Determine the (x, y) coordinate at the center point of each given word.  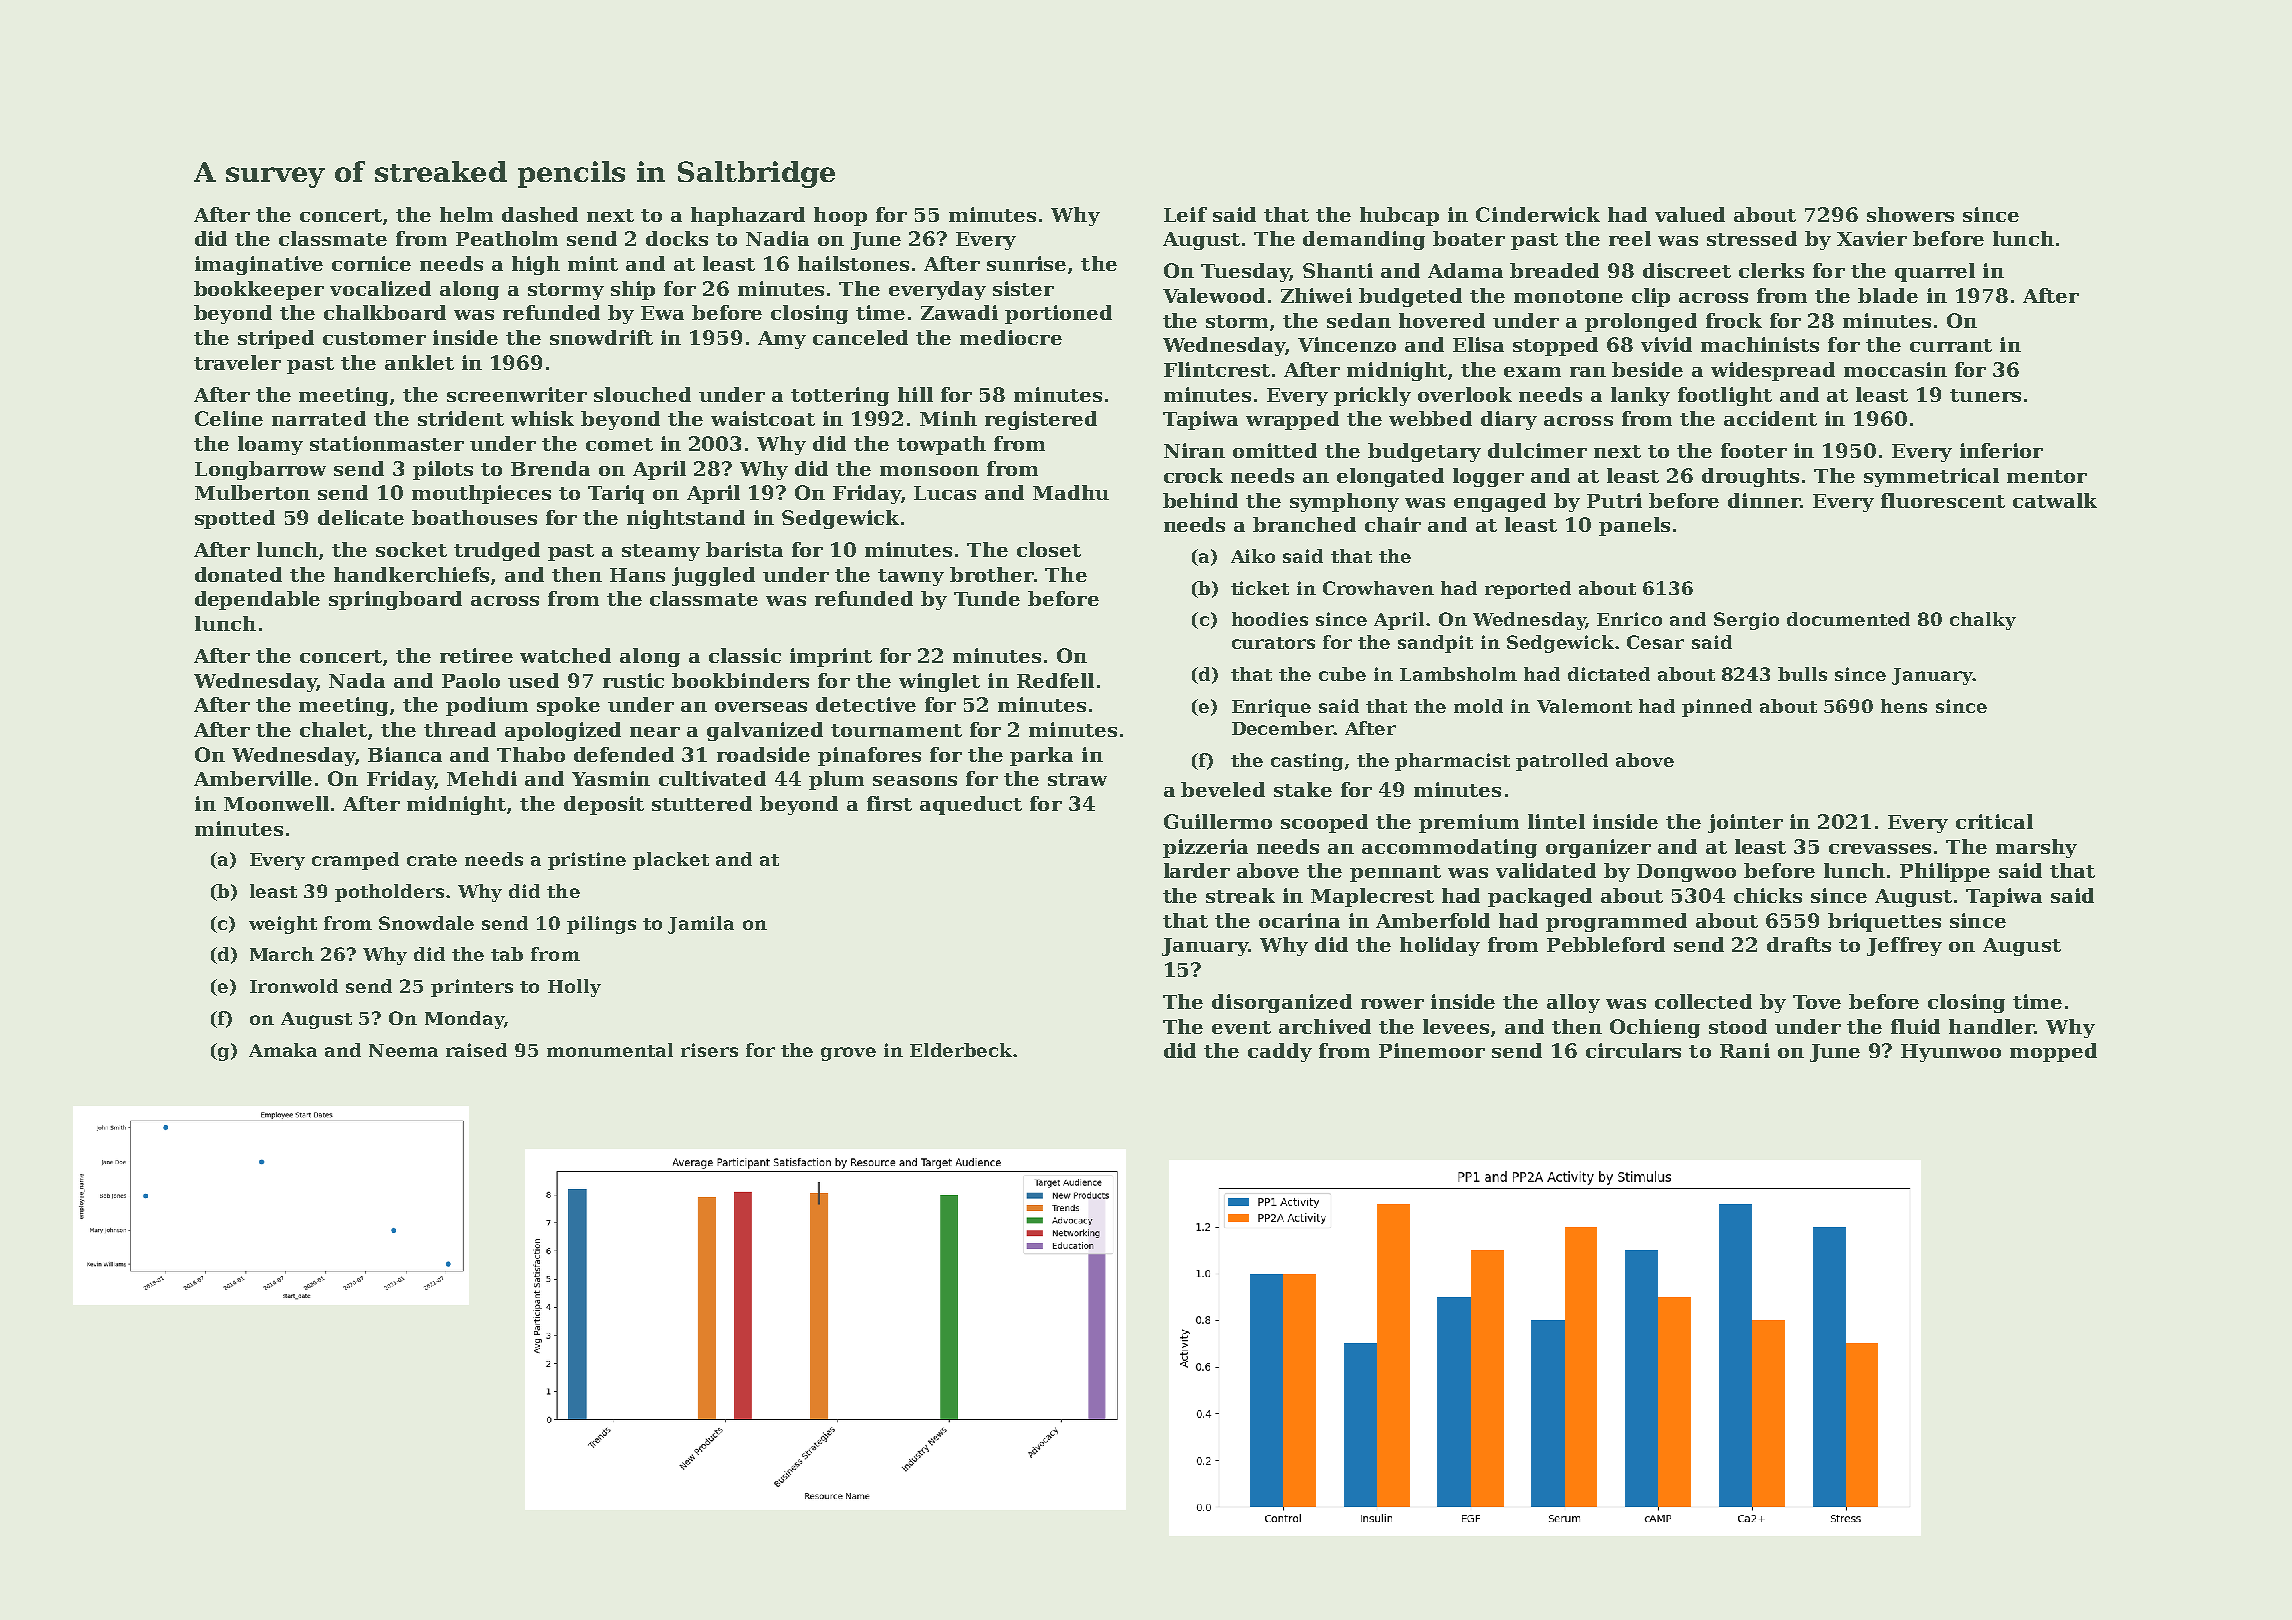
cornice (371, 263)
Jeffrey (1904, 946)
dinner (1764, 500)
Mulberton (252, 492)
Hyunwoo (1951, 1053)
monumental (610, 1050)
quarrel (1935, 272)
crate (432, 860)
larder (1197, 870)
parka (1041, 756)
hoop (840, 216)
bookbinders (740, 680)
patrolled (1562, 762)
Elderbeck (961, 1050)
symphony (1344, 502)
